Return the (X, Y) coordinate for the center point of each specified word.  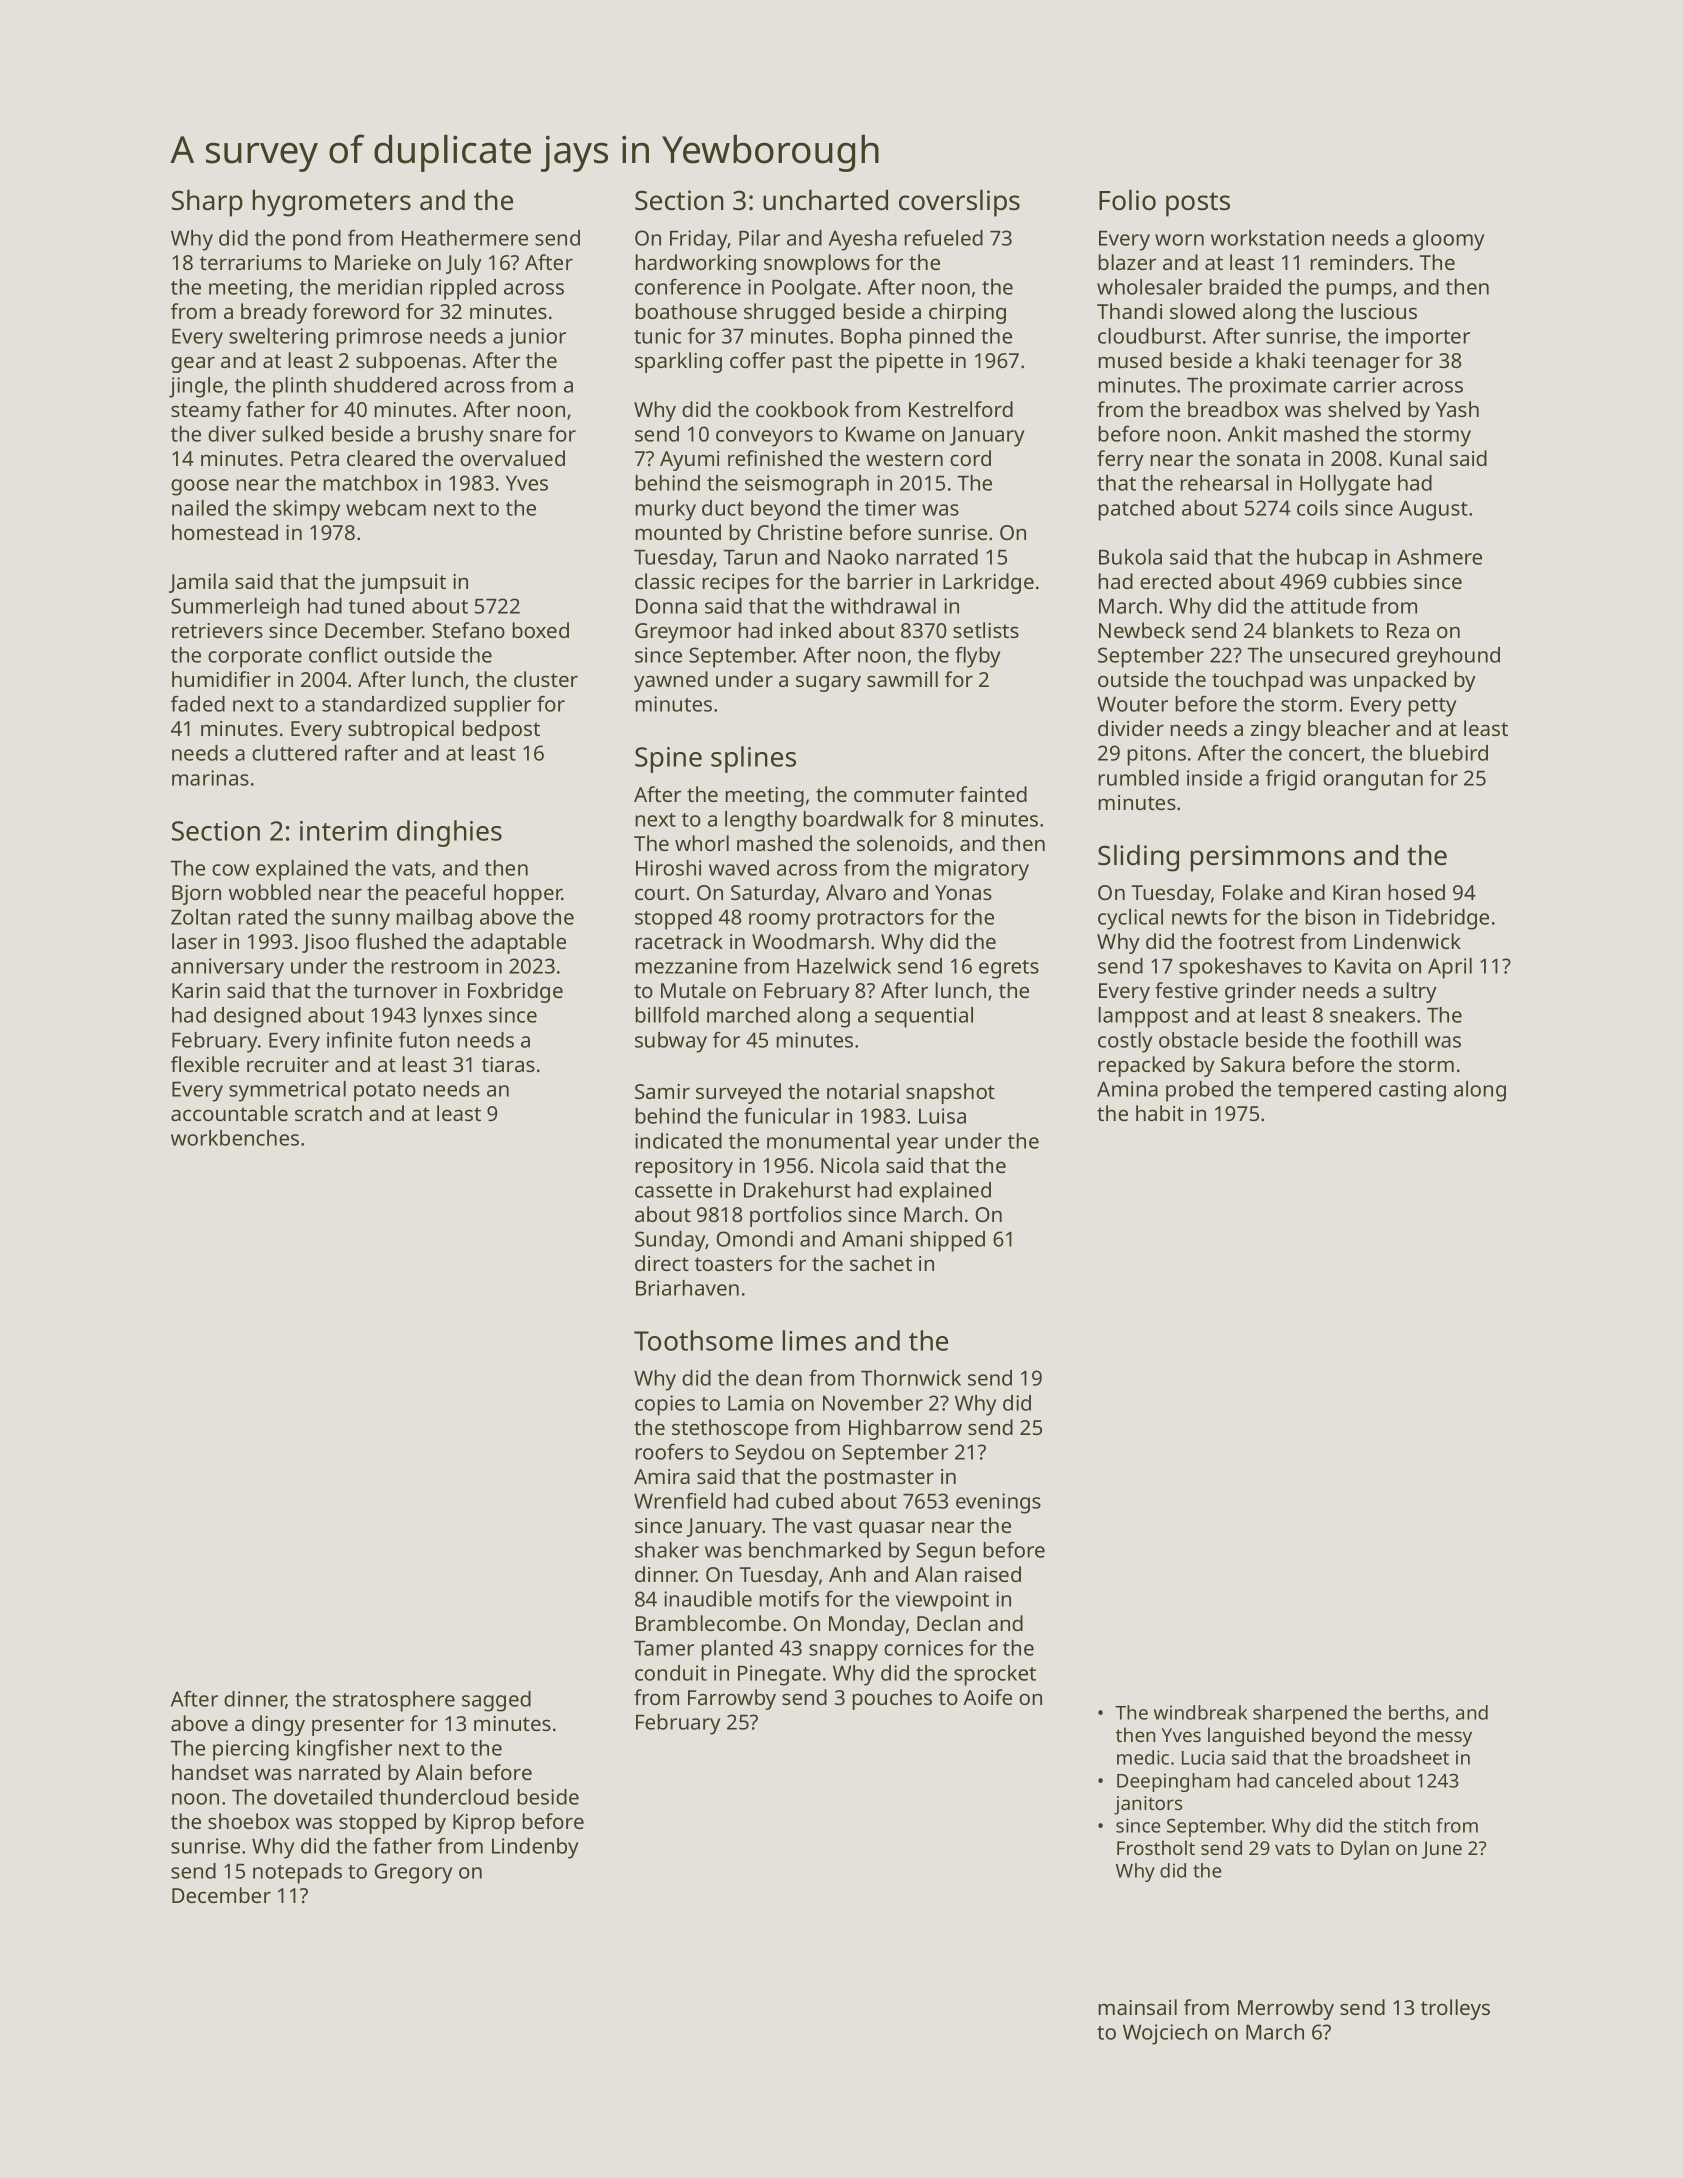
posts (1198, 204)
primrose (379, 338)
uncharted (825, 200)
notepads (297, 1873)
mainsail (1137, 2007)
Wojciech (1165, 2034)
